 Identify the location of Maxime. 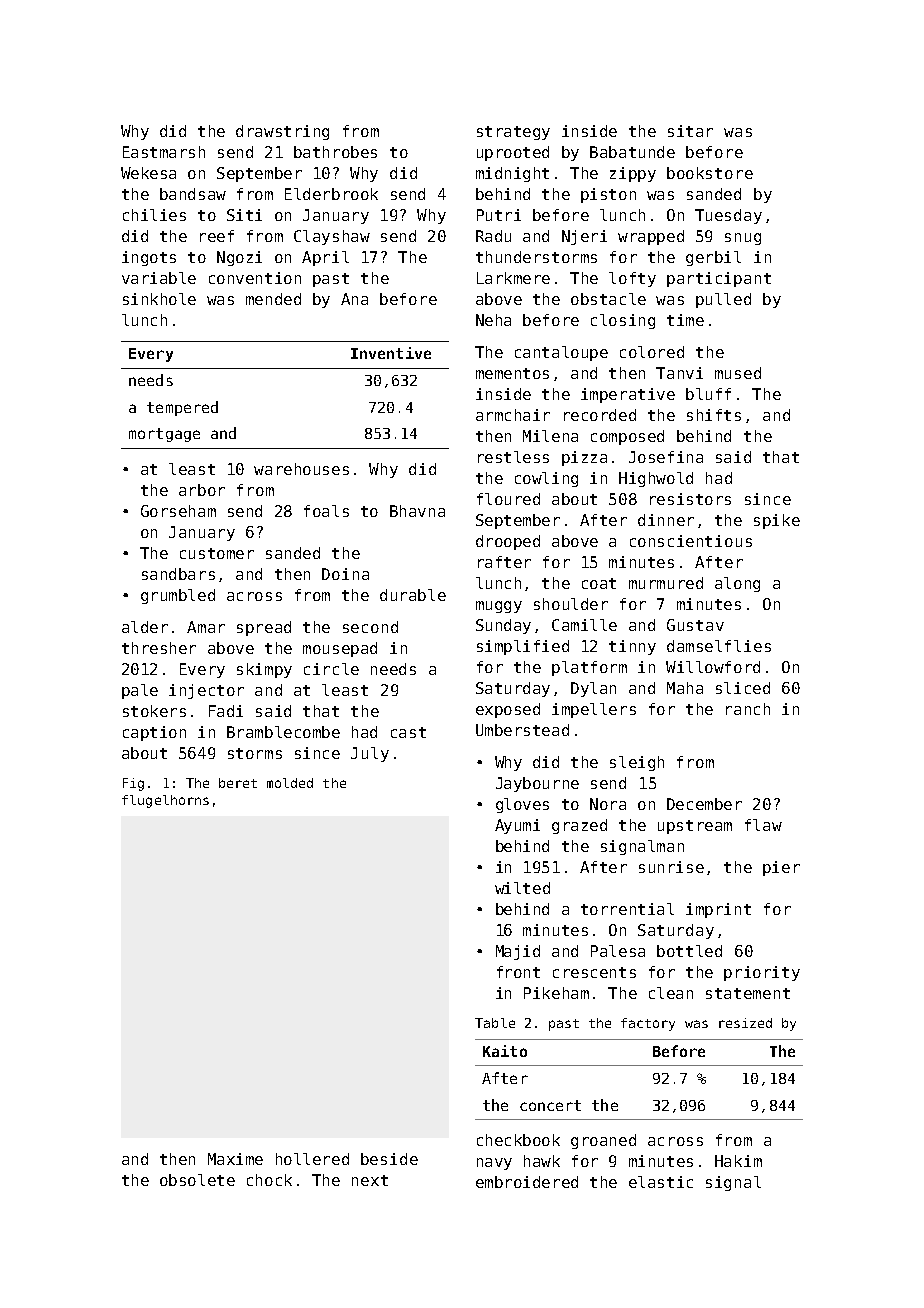
(235, 1159).
